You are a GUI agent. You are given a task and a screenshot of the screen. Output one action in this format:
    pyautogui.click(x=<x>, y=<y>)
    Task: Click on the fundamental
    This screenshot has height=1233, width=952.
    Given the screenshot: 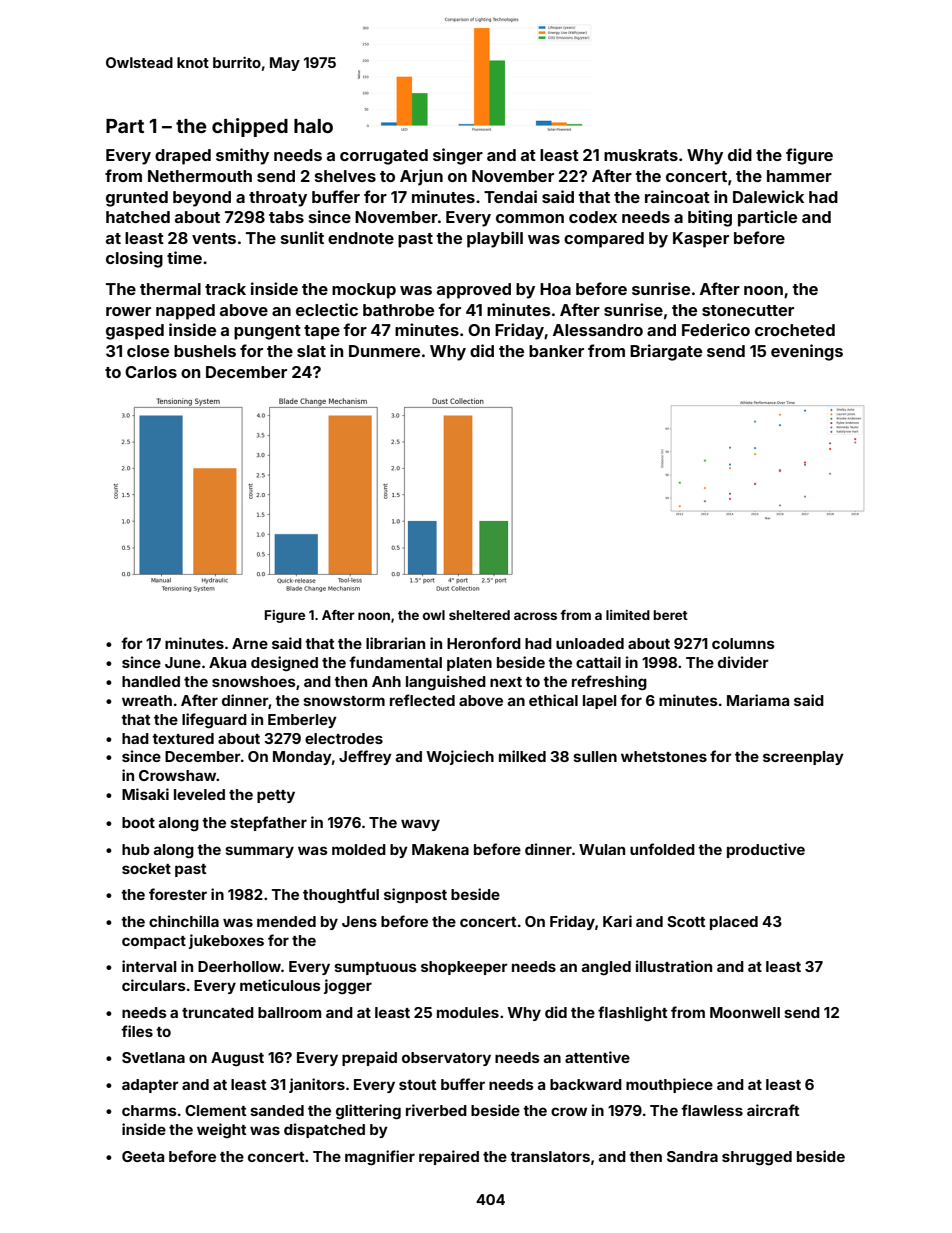 What is the action you would take?
    pyautogui.click(x=395, y=662)
